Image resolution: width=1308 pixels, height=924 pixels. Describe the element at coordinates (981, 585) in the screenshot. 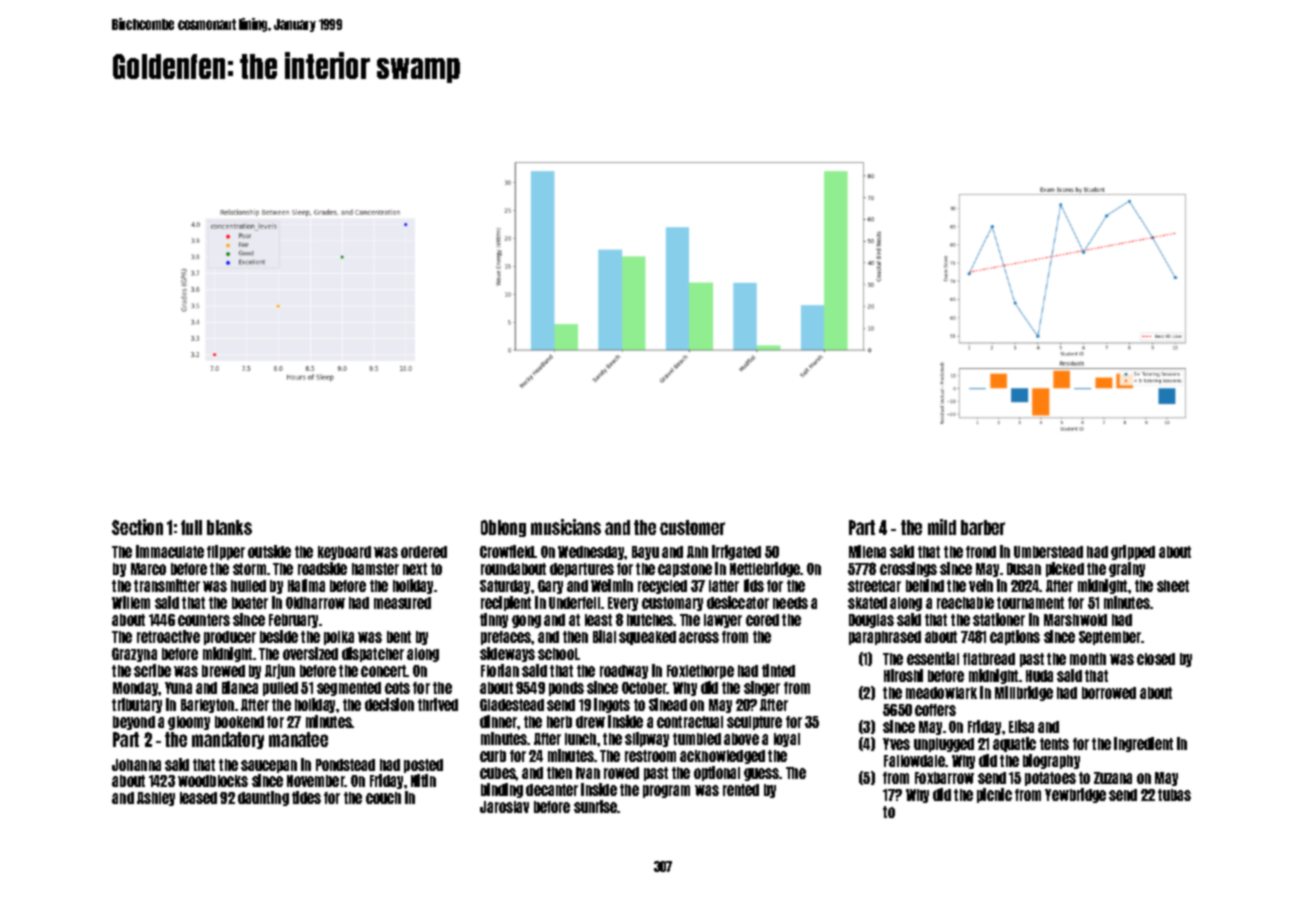

I see `vein` at that location.
